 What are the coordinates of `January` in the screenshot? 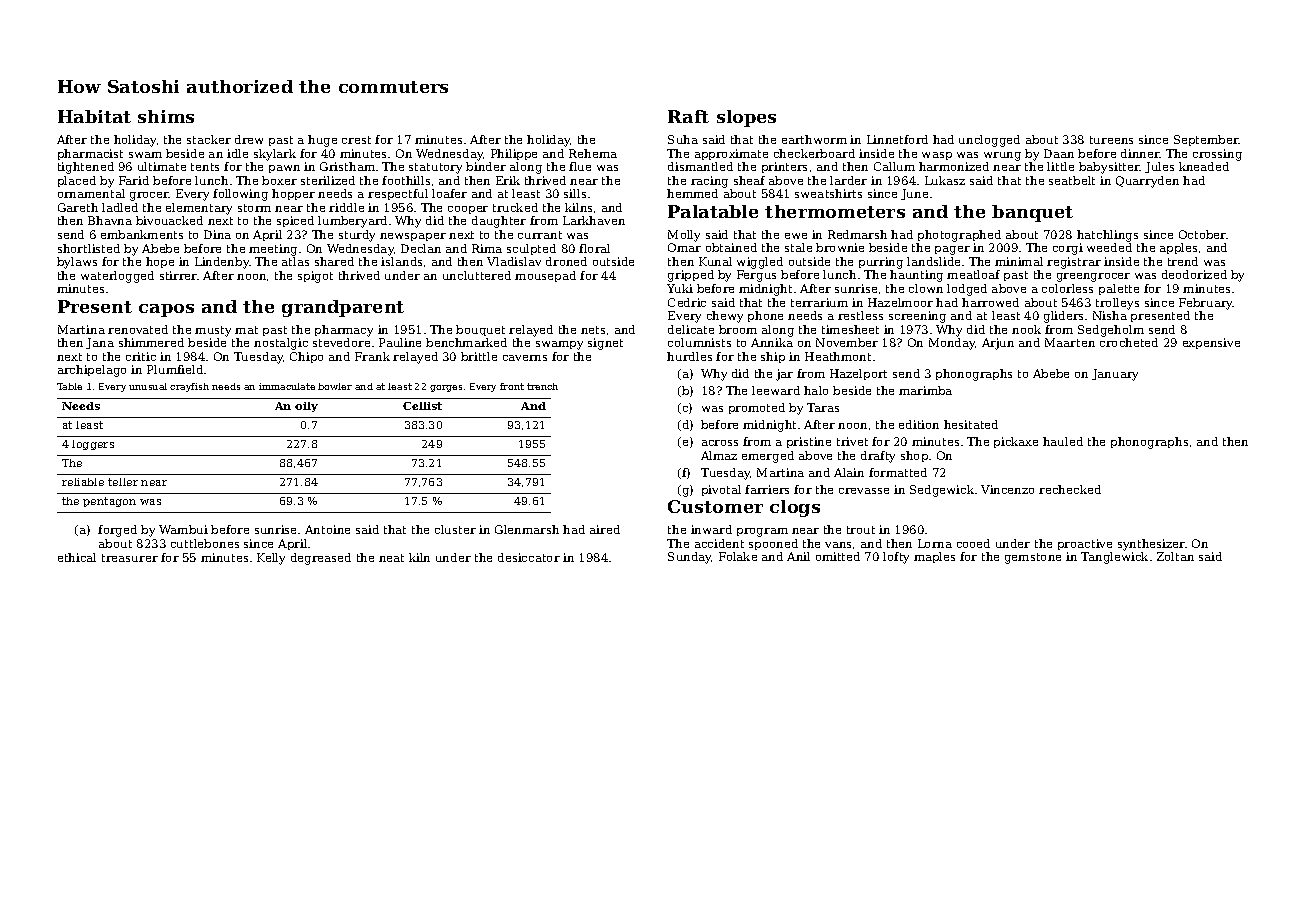 It's located at (1115, 375).
